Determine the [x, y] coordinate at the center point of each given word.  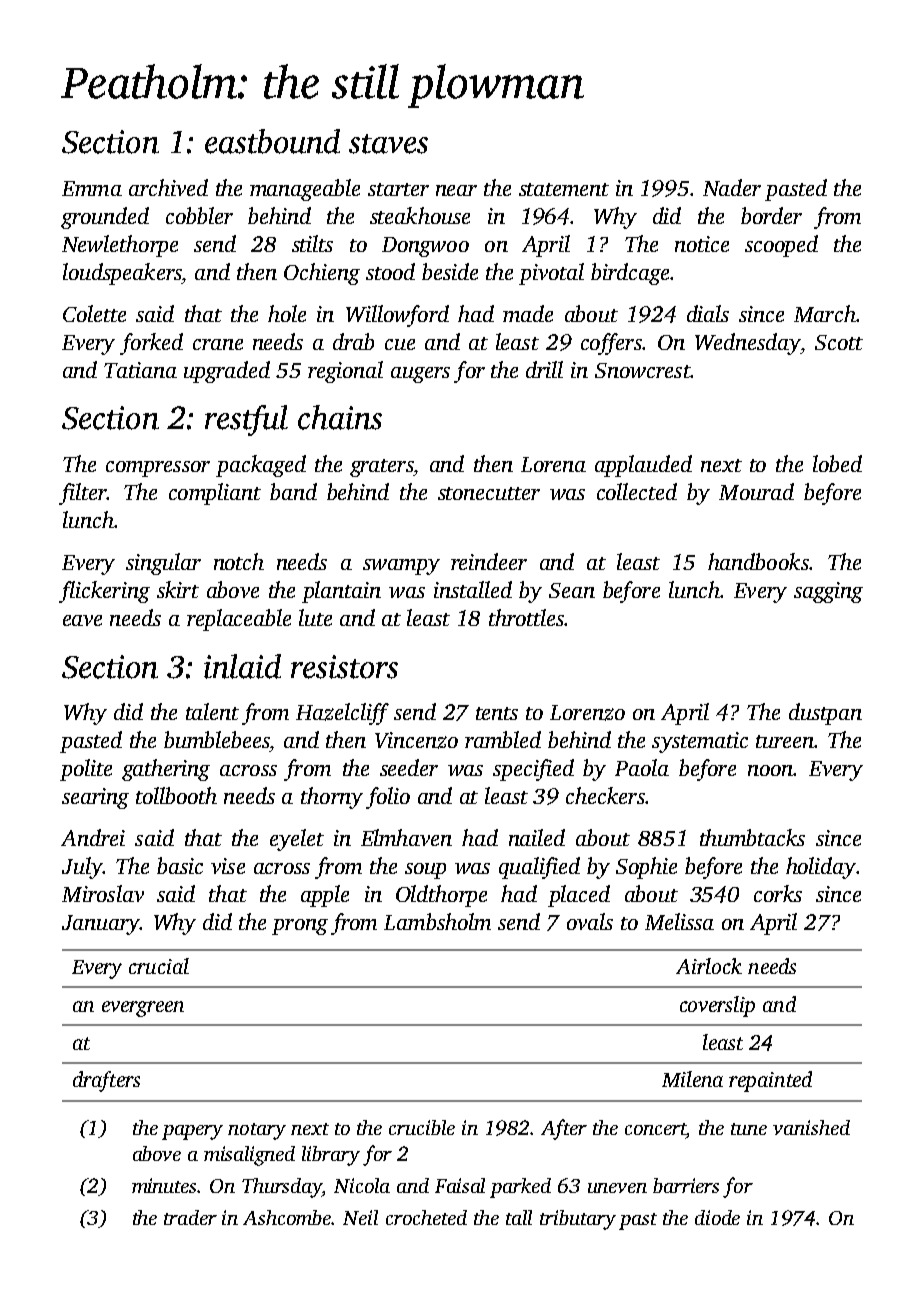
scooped [781, 246]
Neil [360, 1217]
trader [190, 1217]
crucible [422, 1127]
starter [398, 189]
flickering [104, 592]
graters [381, 468]
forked [151, 344]
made [528, 313]
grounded [105, 218]
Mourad [756, 491]
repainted [770, 1081]
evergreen [143, 1009]
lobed [837, 463]
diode [717, 1217]
